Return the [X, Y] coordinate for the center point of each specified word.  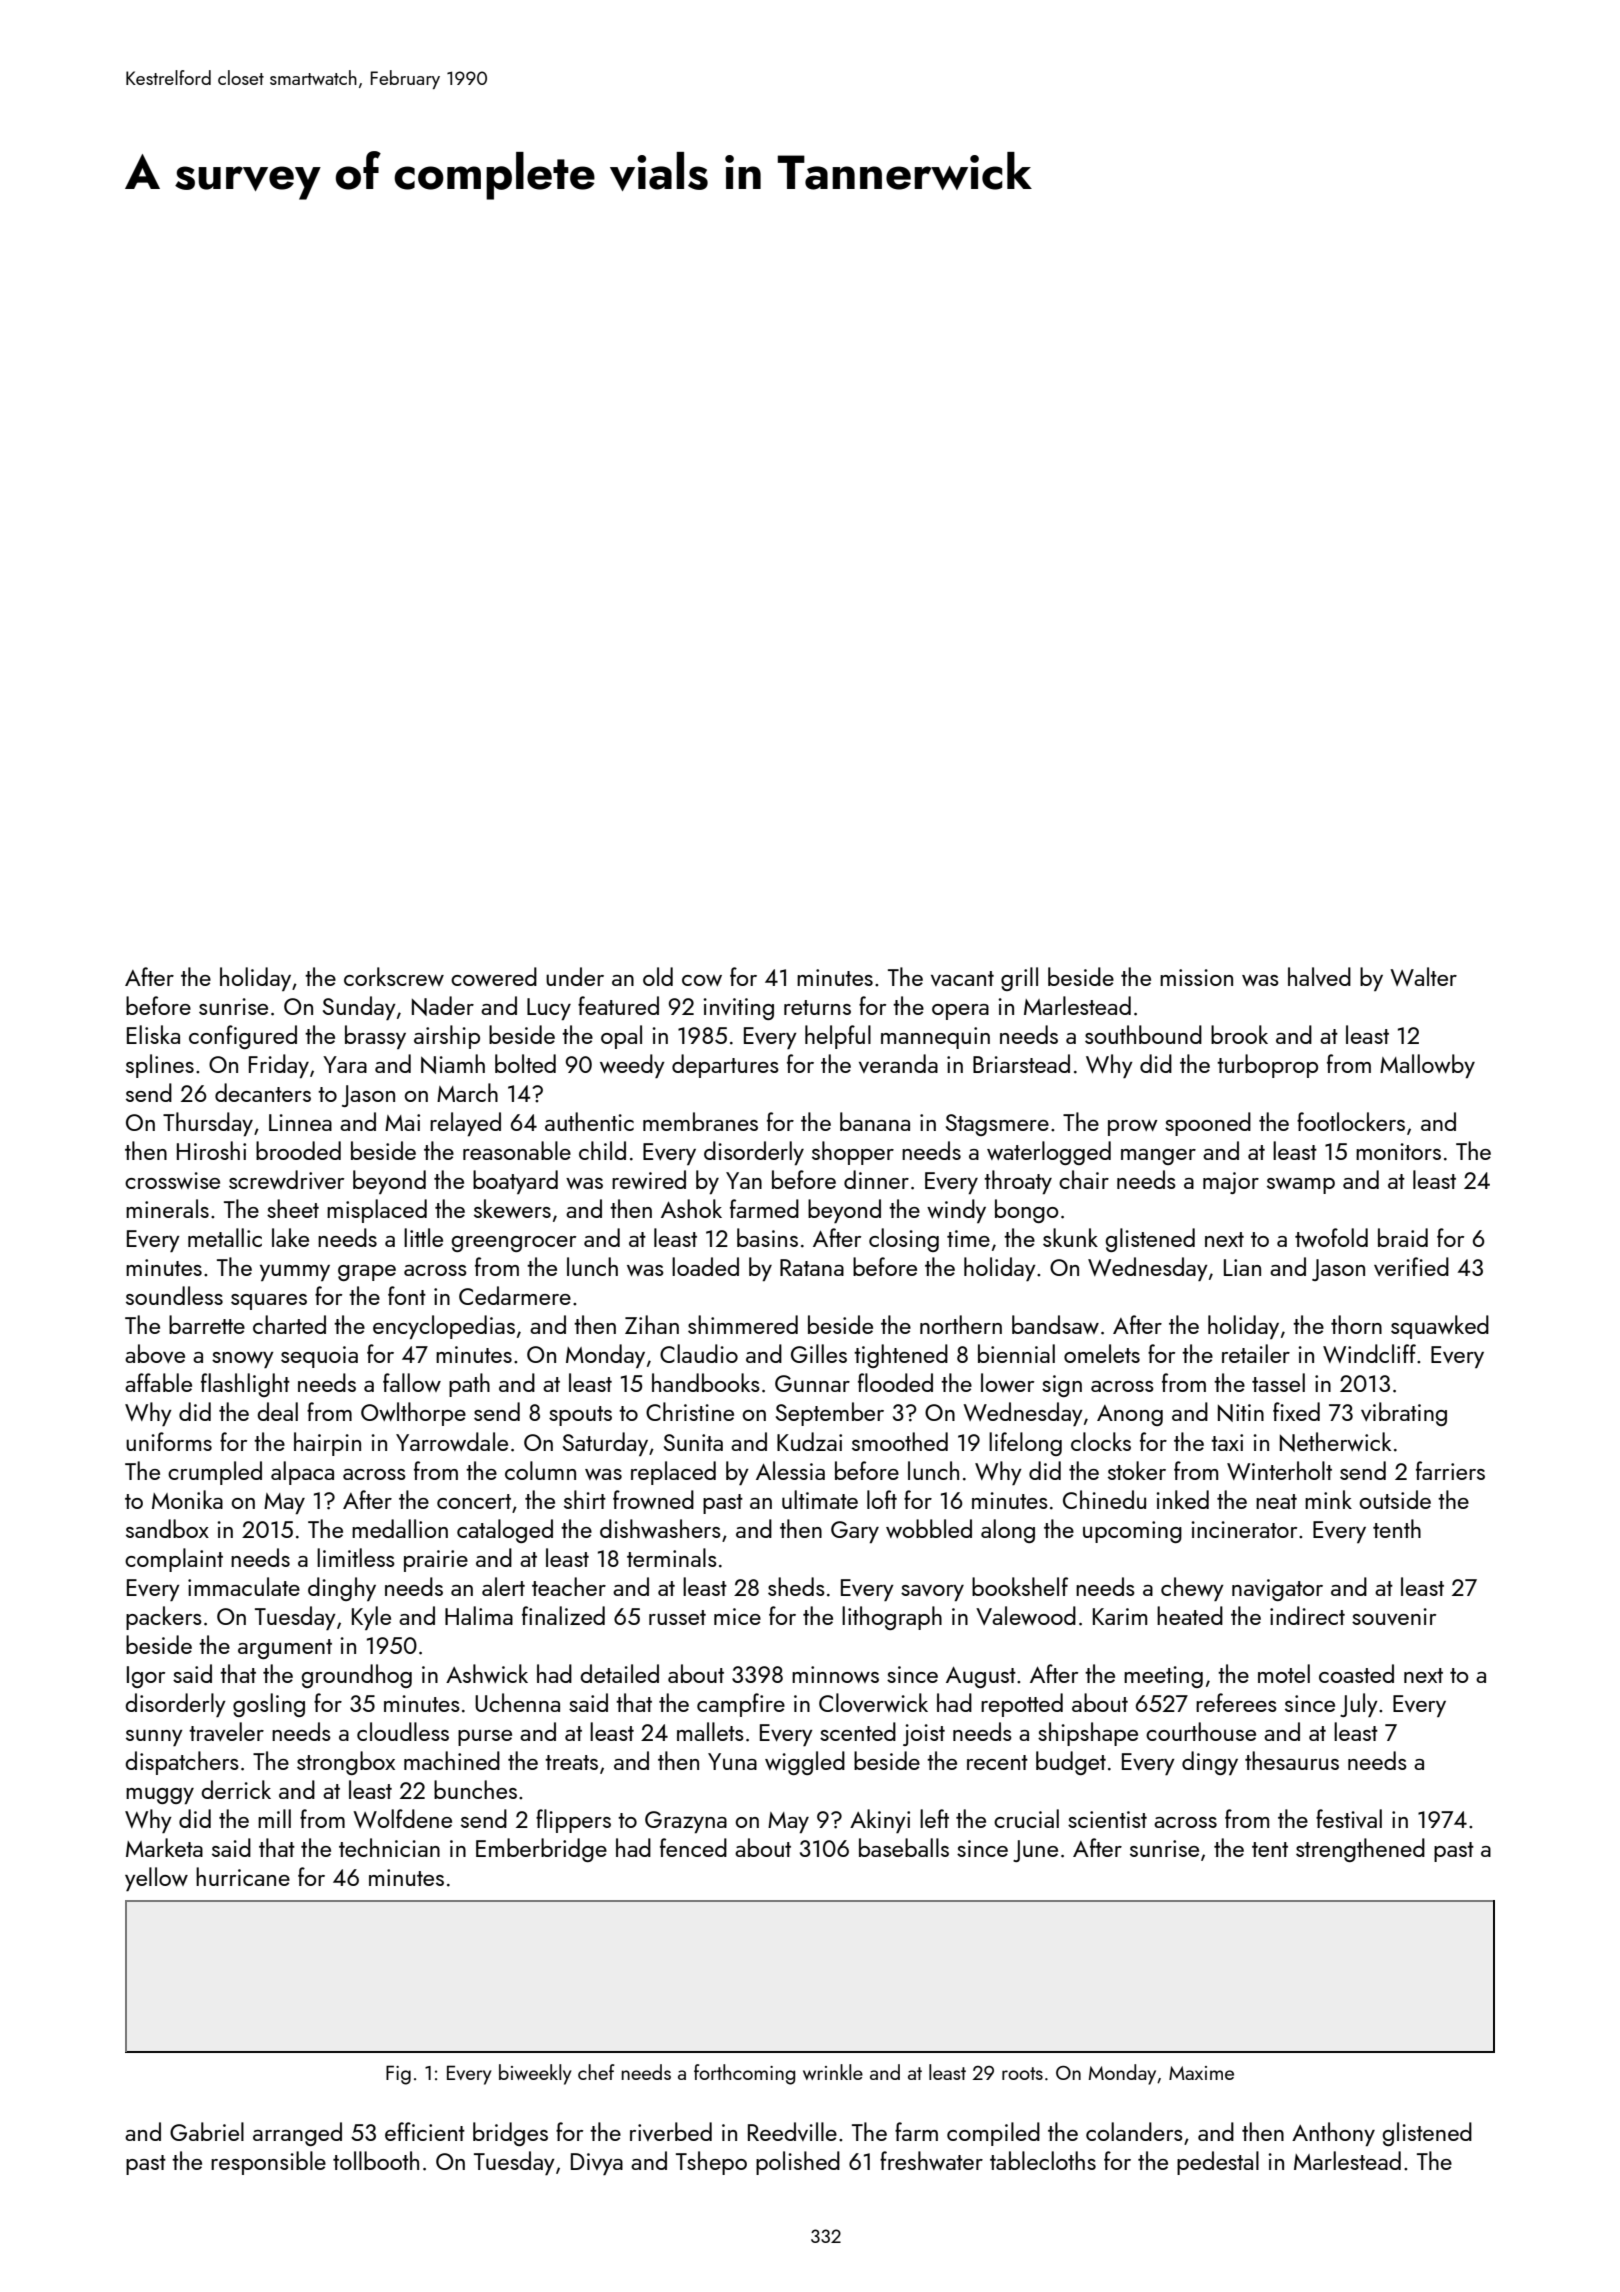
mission [1196, 977]
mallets [710, 1731]
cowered [494, 976]
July [1359, 1705]
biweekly [535, 2074]
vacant [962, 978]
